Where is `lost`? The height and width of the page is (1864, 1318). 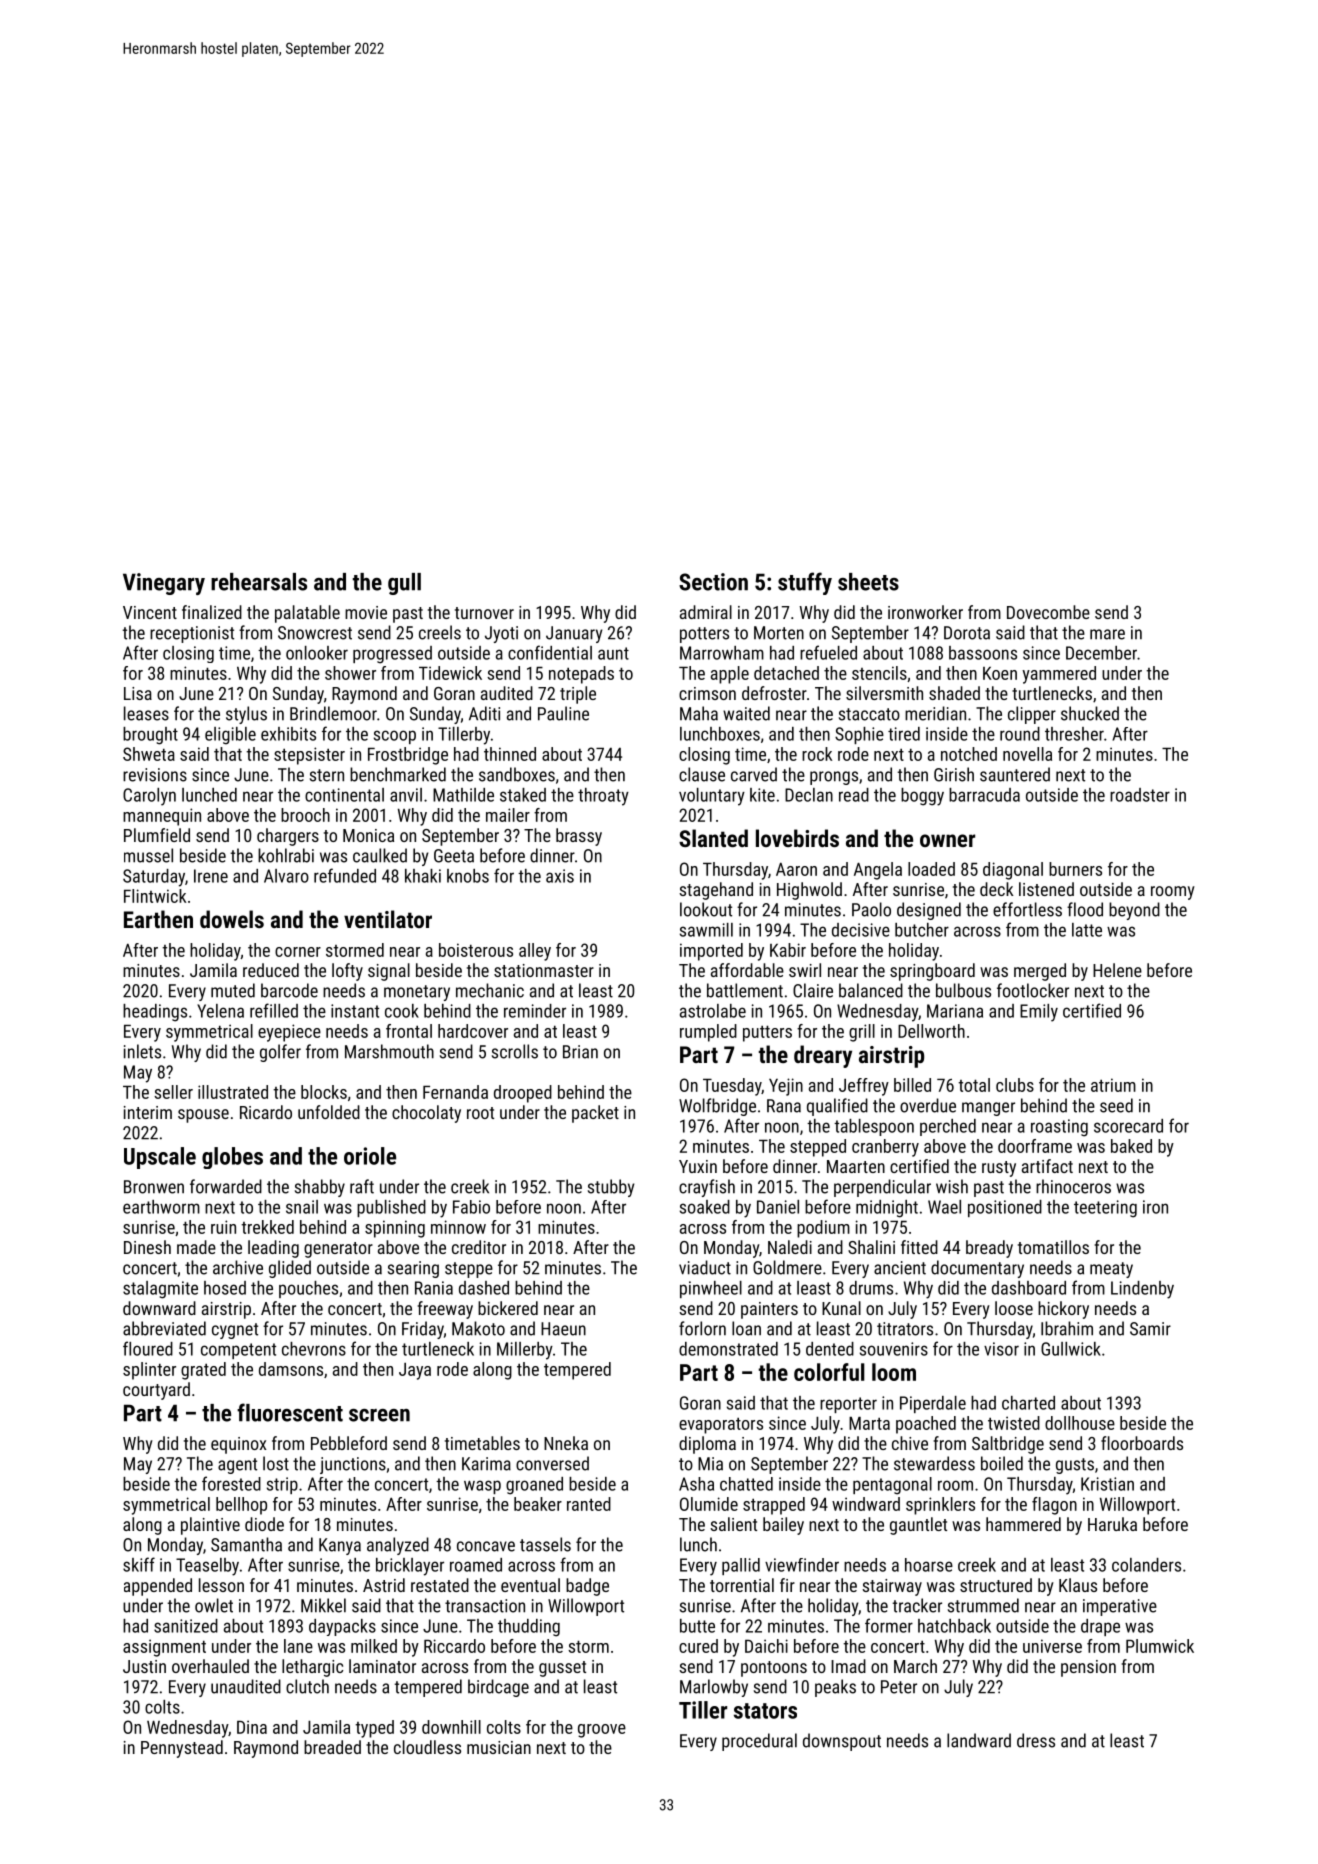
lost is located at coordinates (276, 1463).
